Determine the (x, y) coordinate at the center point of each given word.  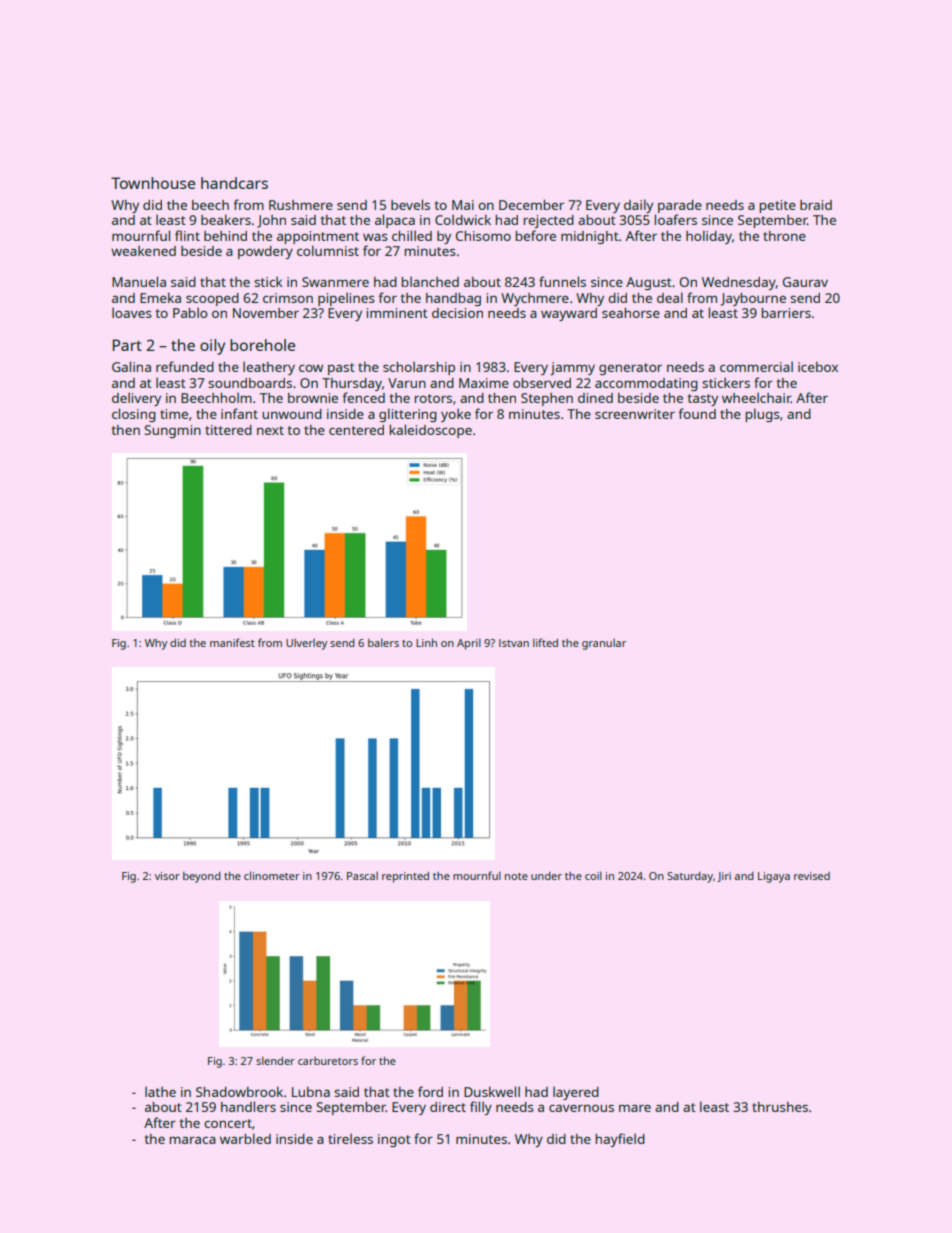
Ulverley (306, 644)
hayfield (620, 1140)
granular (604, 644)
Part (127, 345)
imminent (397, 313)
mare (635, 1108)
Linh (426, 643)
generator (630, 369)
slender (275, 1060)
